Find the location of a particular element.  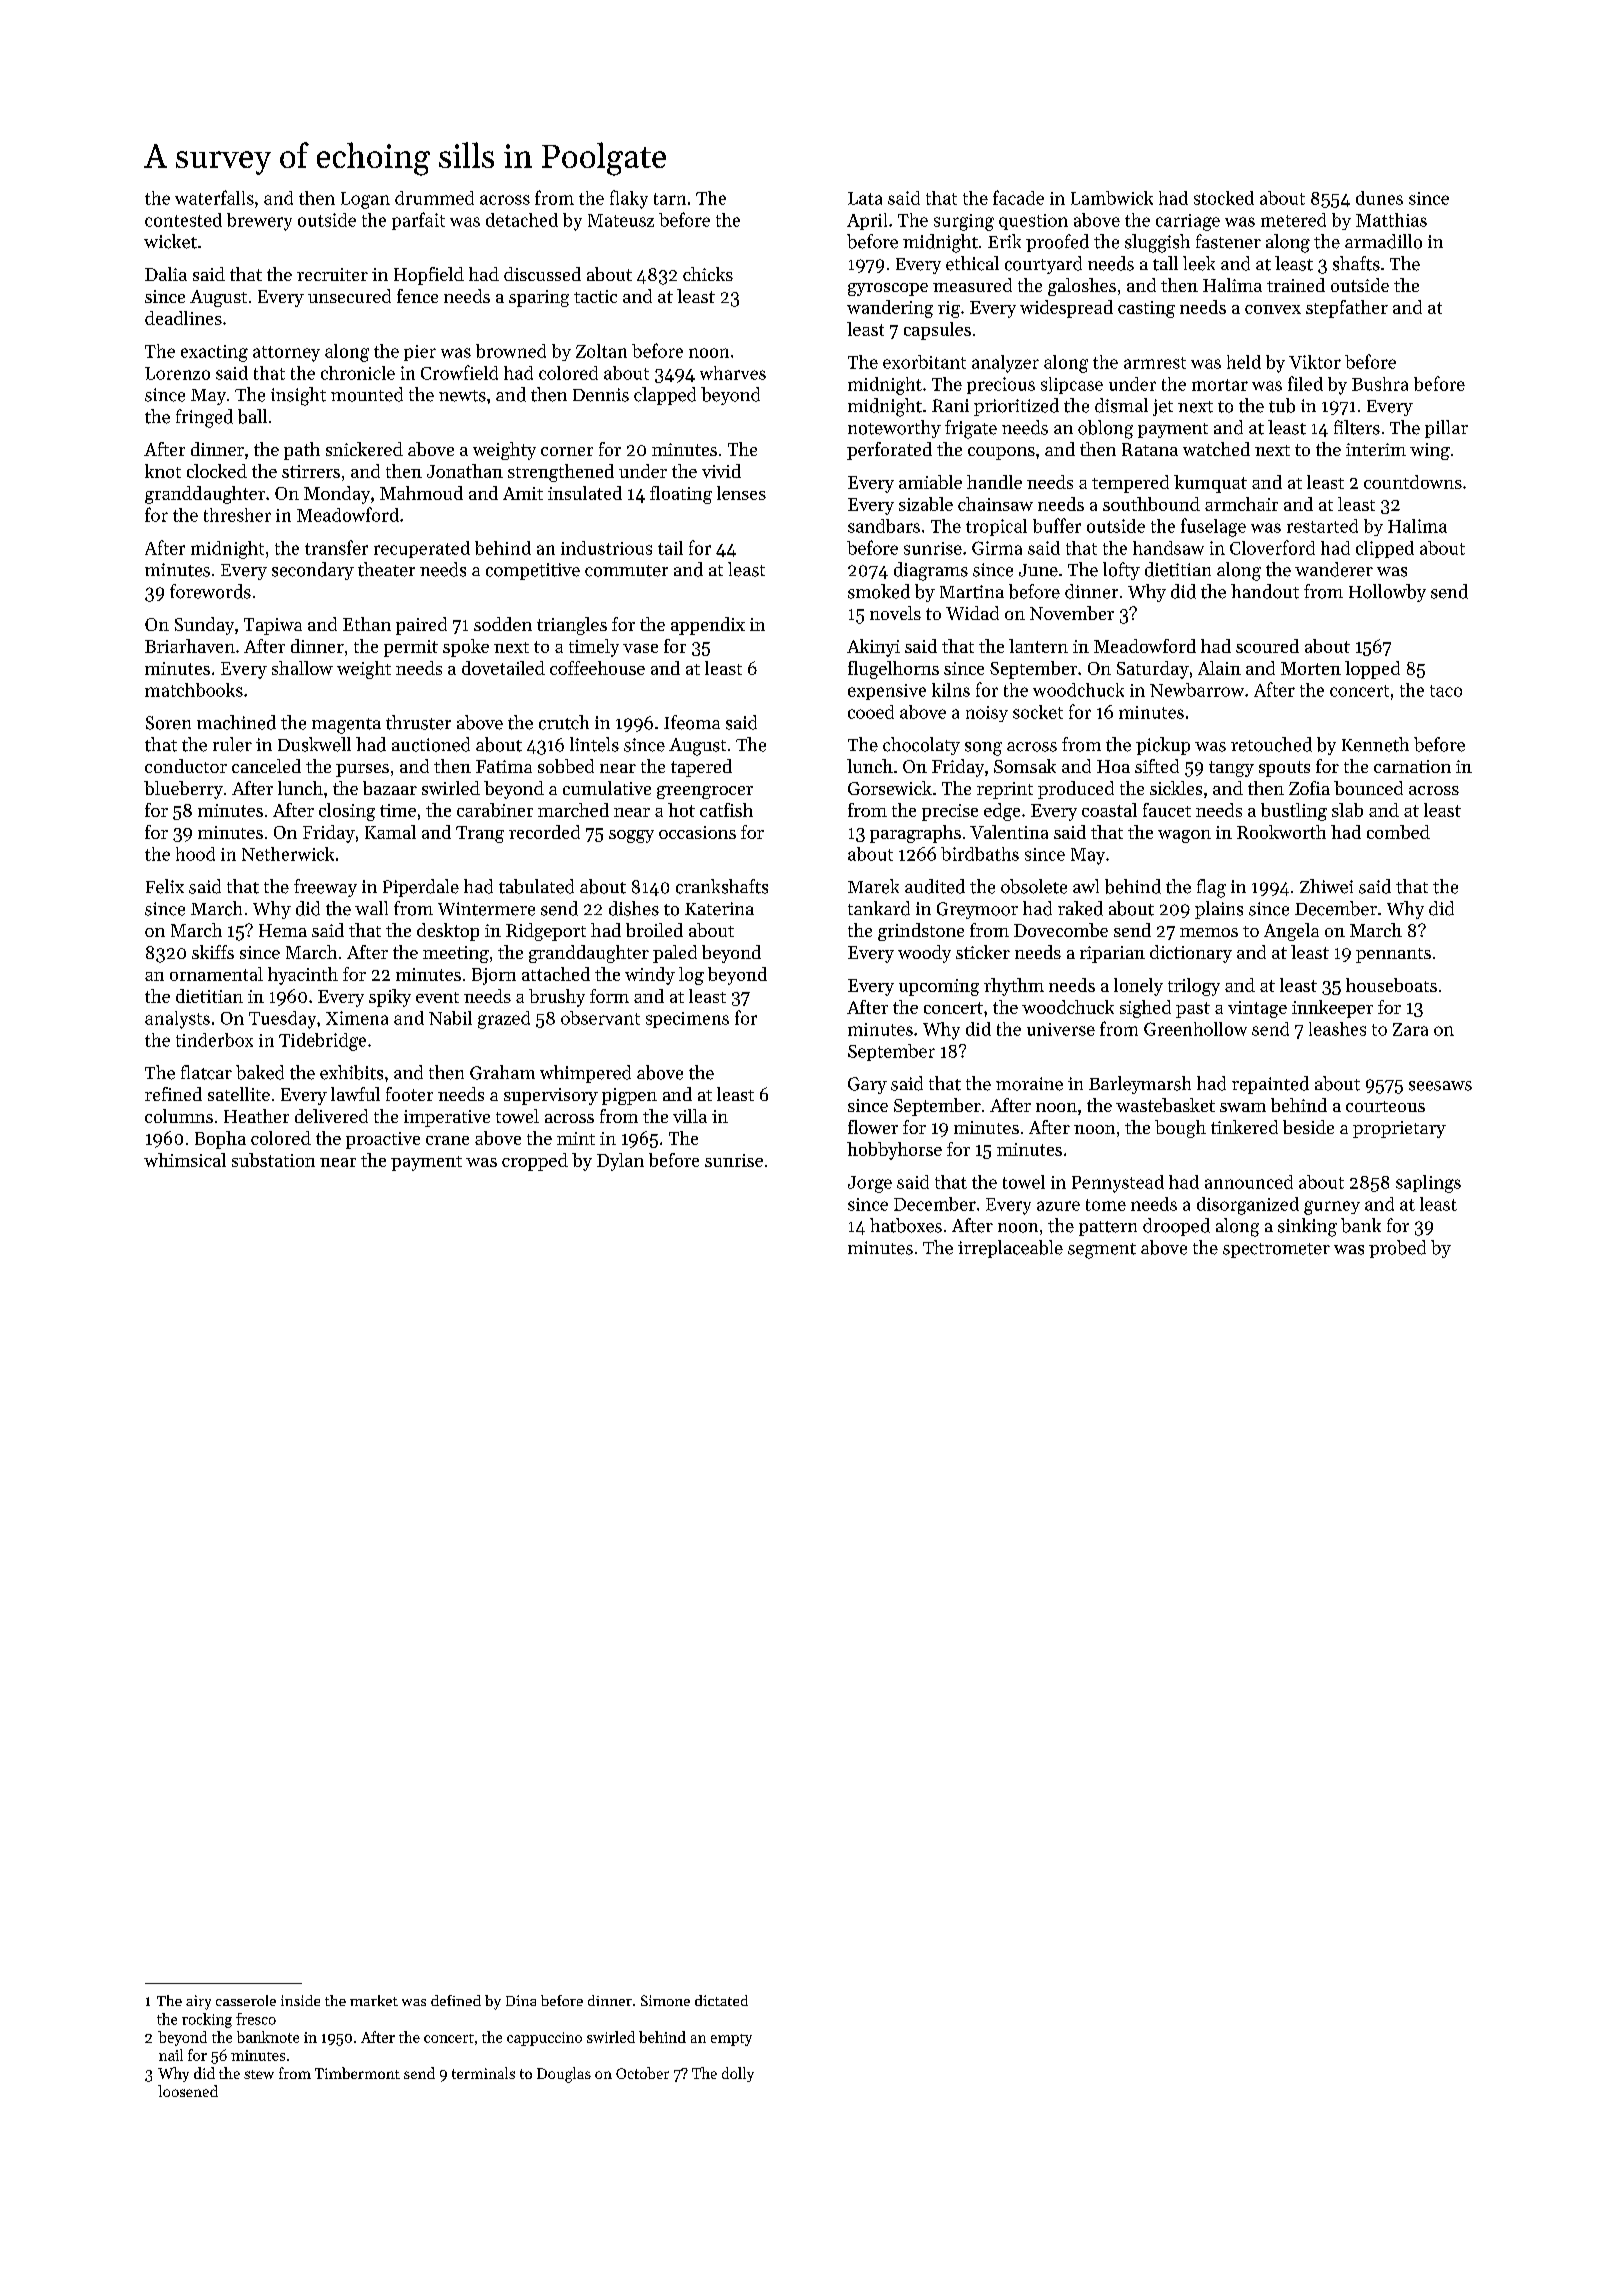

armadillo is located at coordinates (1383, 241).
